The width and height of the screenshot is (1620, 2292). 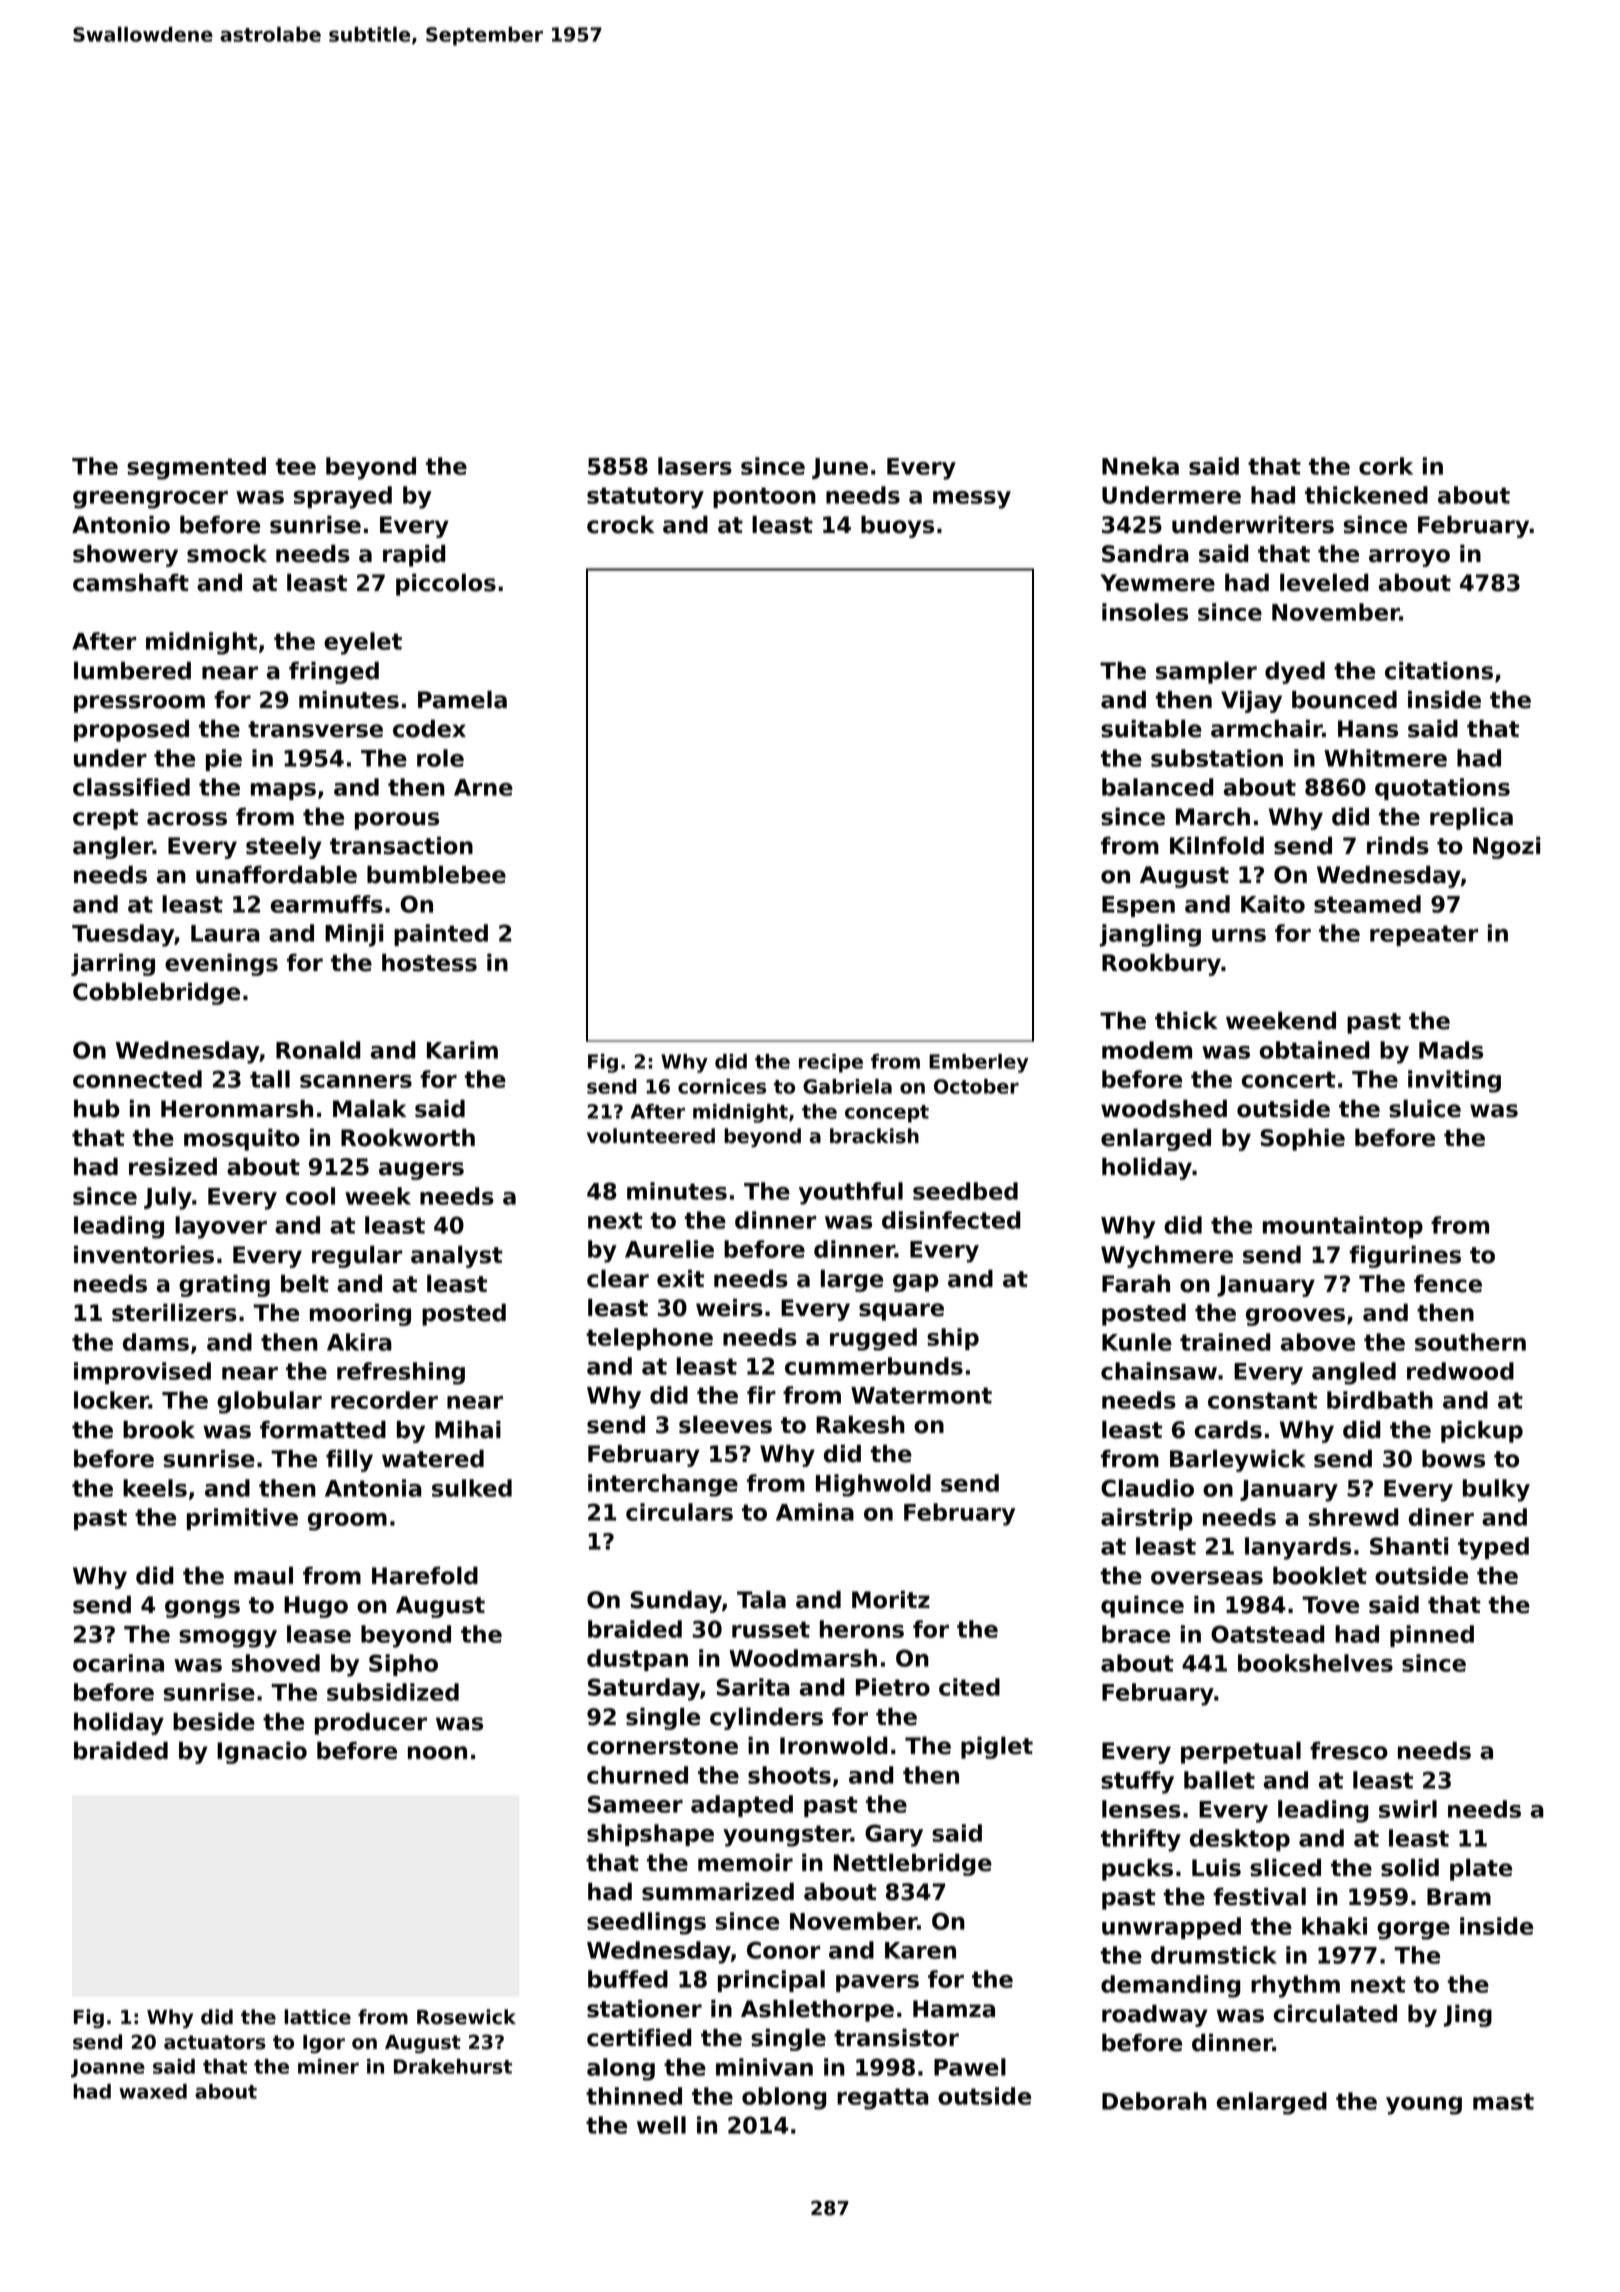 What do you see at coordinates (695, 466) in the screenshot?
I see `lasers` at bounding box center [695, 466].
